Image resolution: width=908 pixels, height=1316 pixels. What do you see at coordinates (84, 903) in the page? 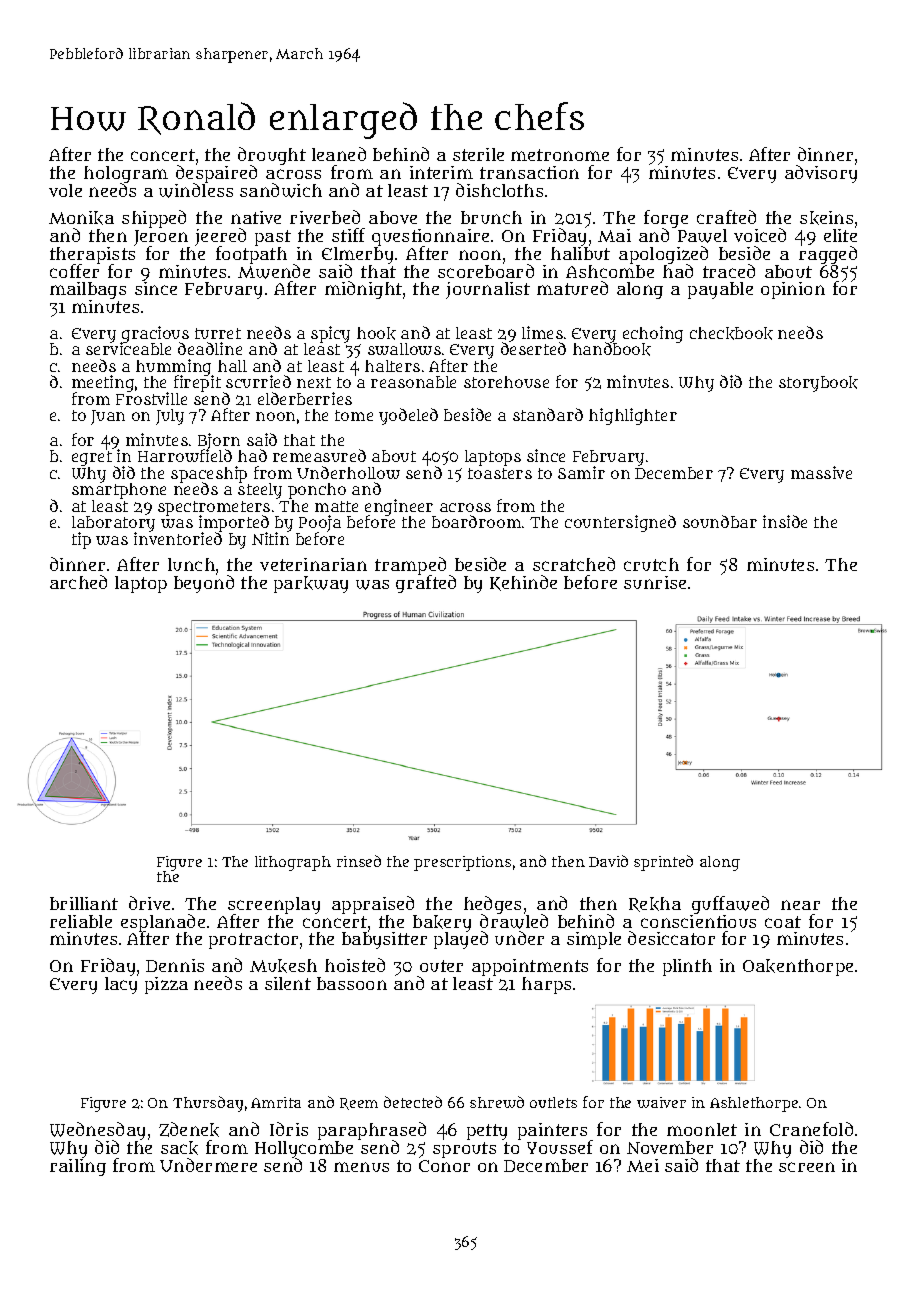
I see `brilliant` at bounding box center [84, 903].
